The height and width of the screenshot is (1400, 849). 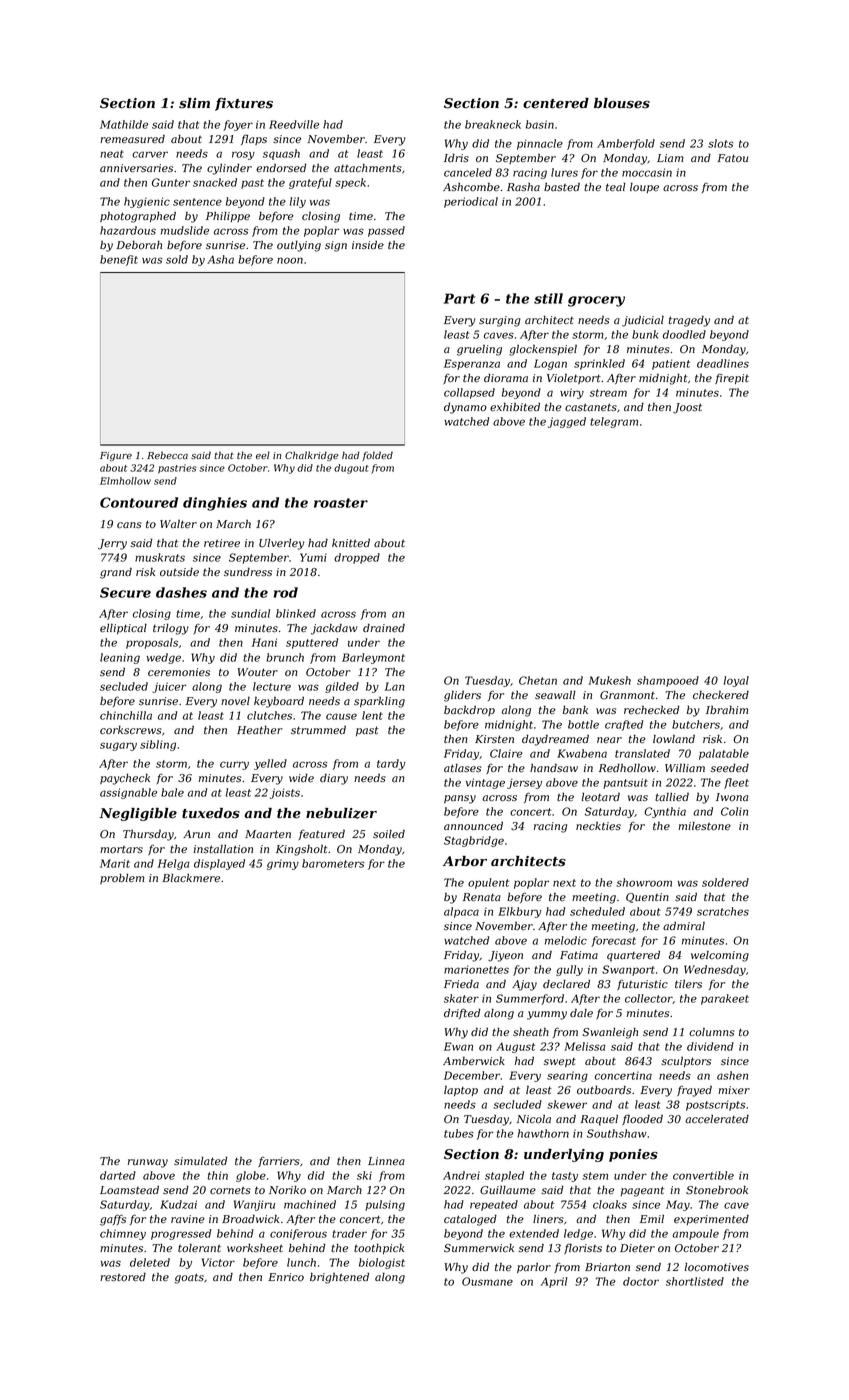 I want to click on pinnacle, so click(x=540, y=144).
